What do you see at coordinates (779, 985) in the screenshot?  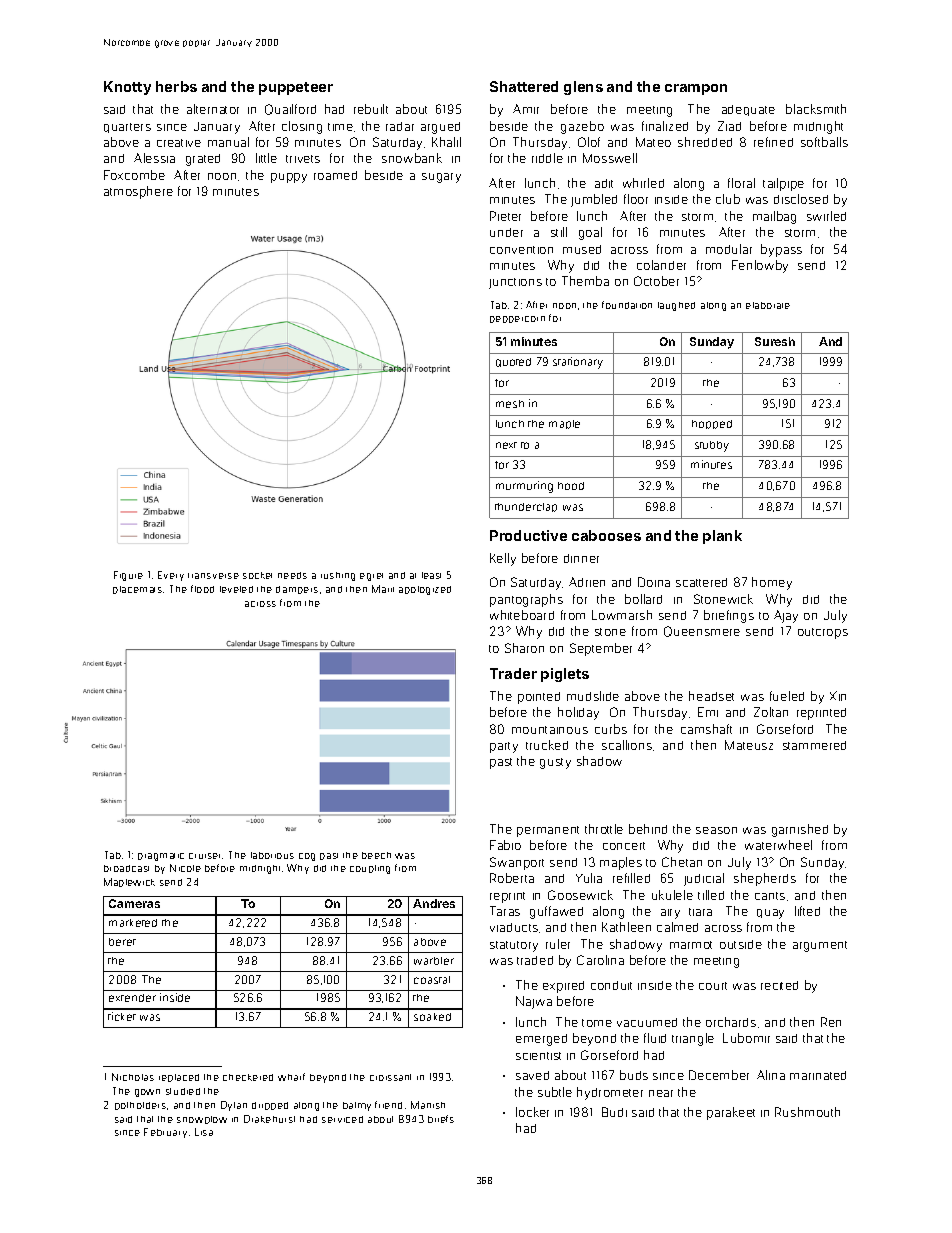 I see `recited` at bounding box center [779, 985].
